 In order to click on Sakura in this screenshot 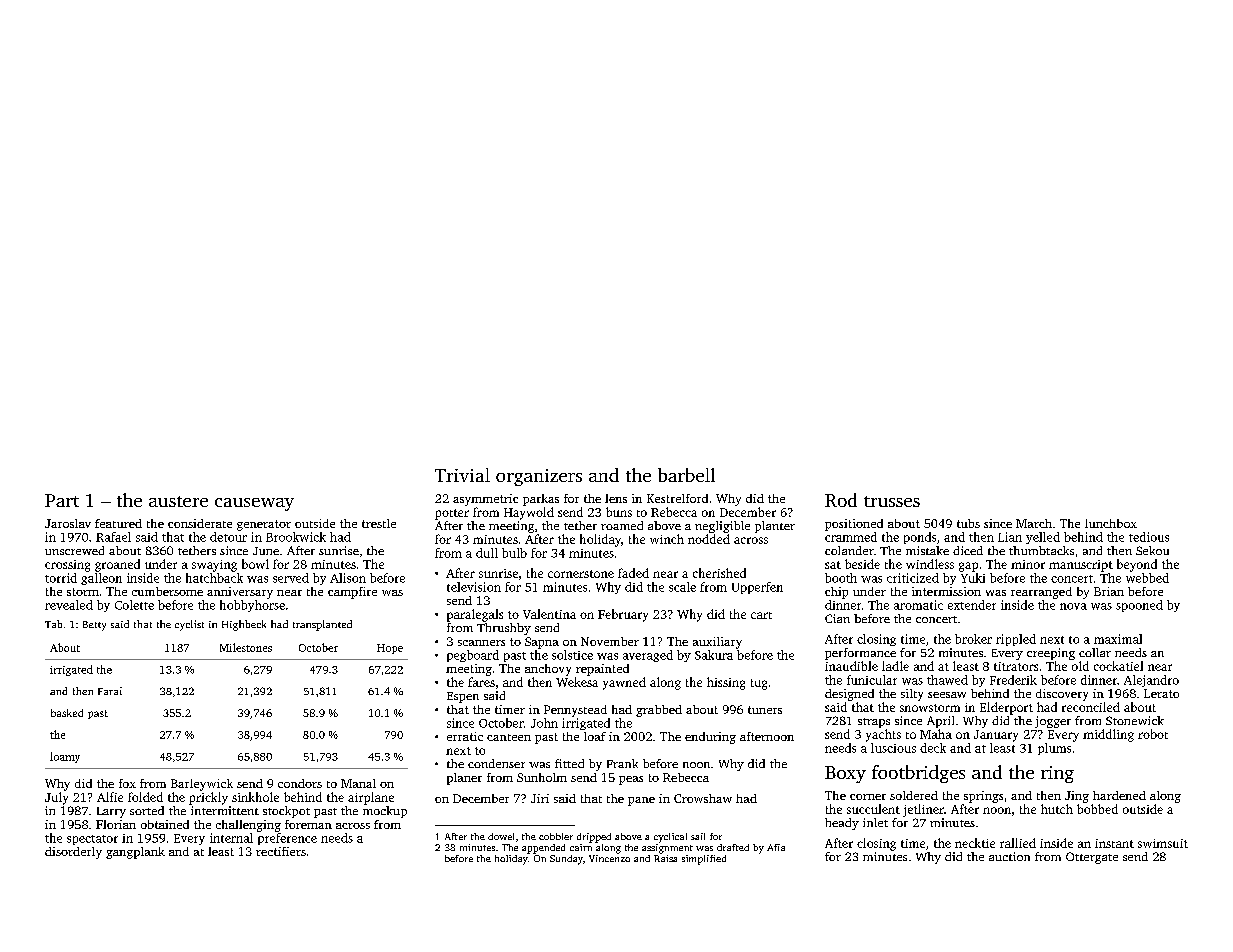, I will do `click(714, 655)`.
